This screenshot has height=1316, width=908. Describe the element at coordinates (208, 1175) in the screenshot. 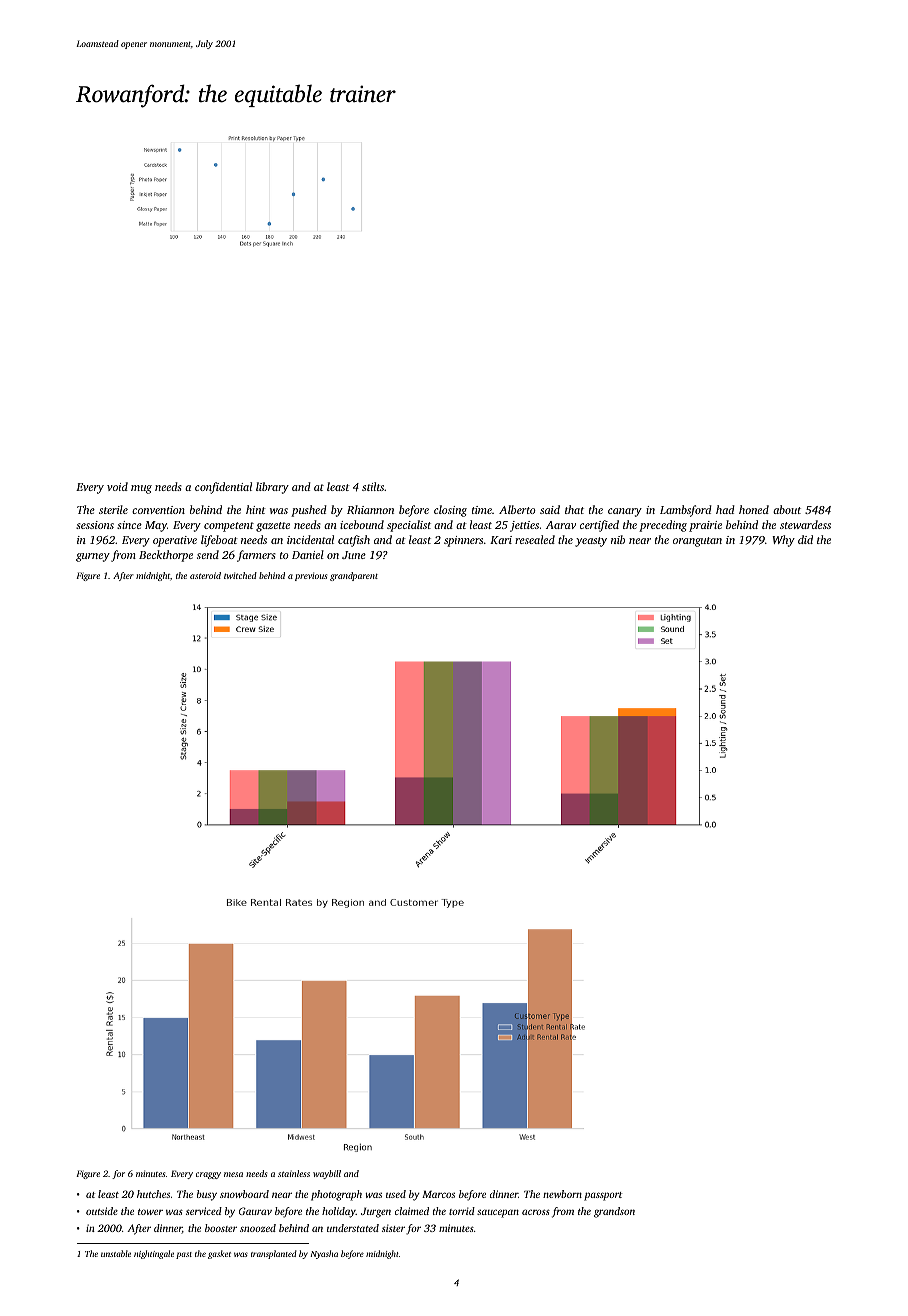

I see `craggy` at that location.
